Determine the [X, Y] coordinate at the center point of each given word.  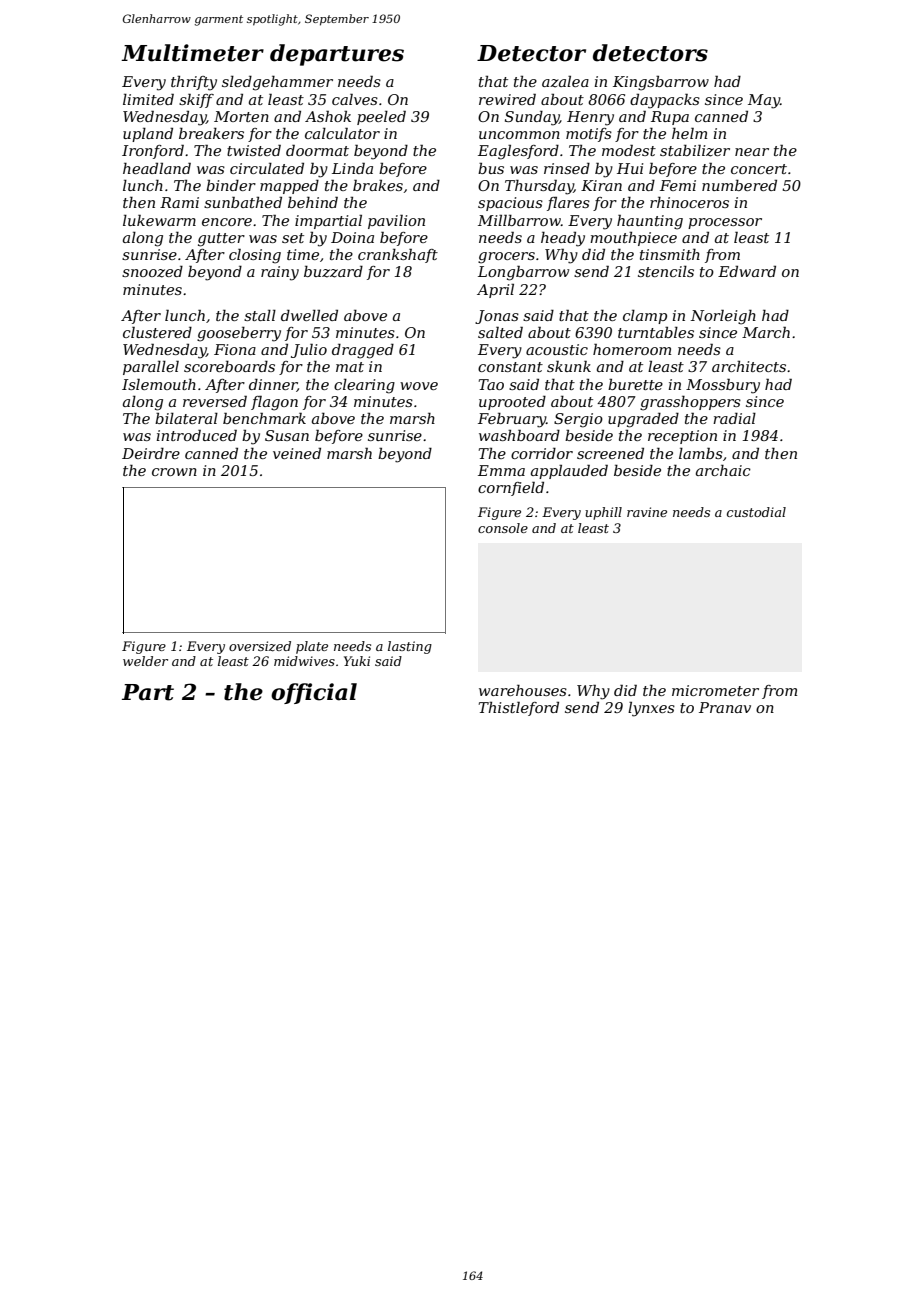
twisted [254, 150]
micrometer [715, 690]
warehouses [523, 690]
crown [174, 472]
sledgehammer [277, 83]
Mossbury [723, 386]
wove [419, 386]
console [503, 528]
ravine [647, 512]
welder [145, 661]
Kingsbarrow [661, 83]
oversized [260, 646]
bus [491, 168]
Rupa [670, 118]
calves [355, 99]
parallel [151, 367]
